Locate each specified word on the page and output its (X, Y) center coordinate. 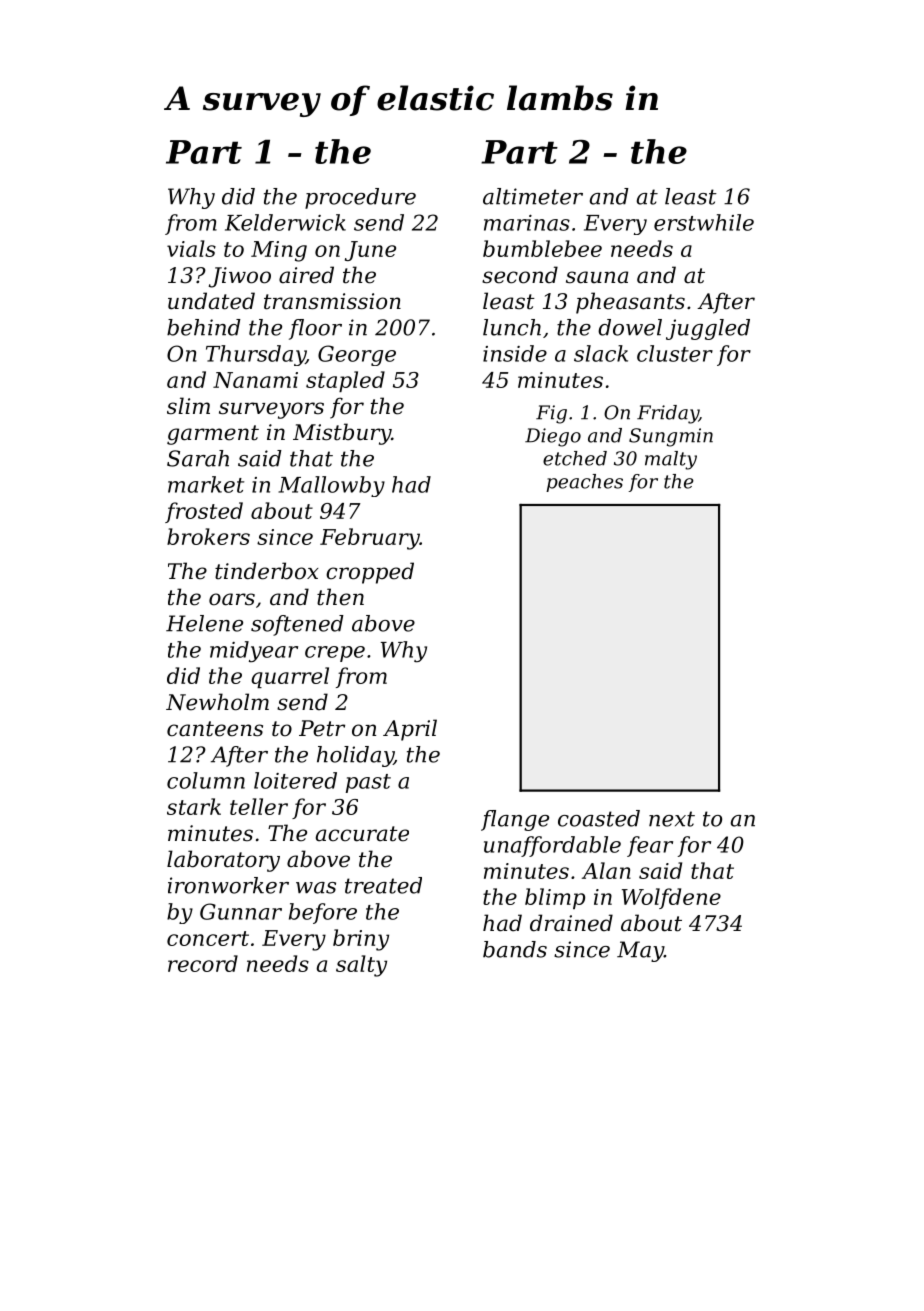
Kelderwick (285, 222)
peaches (584, 483)
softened (297, 625)
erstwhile (704, 222)
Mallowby (331, 486)
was (316, 888)
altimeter (533, 196)
